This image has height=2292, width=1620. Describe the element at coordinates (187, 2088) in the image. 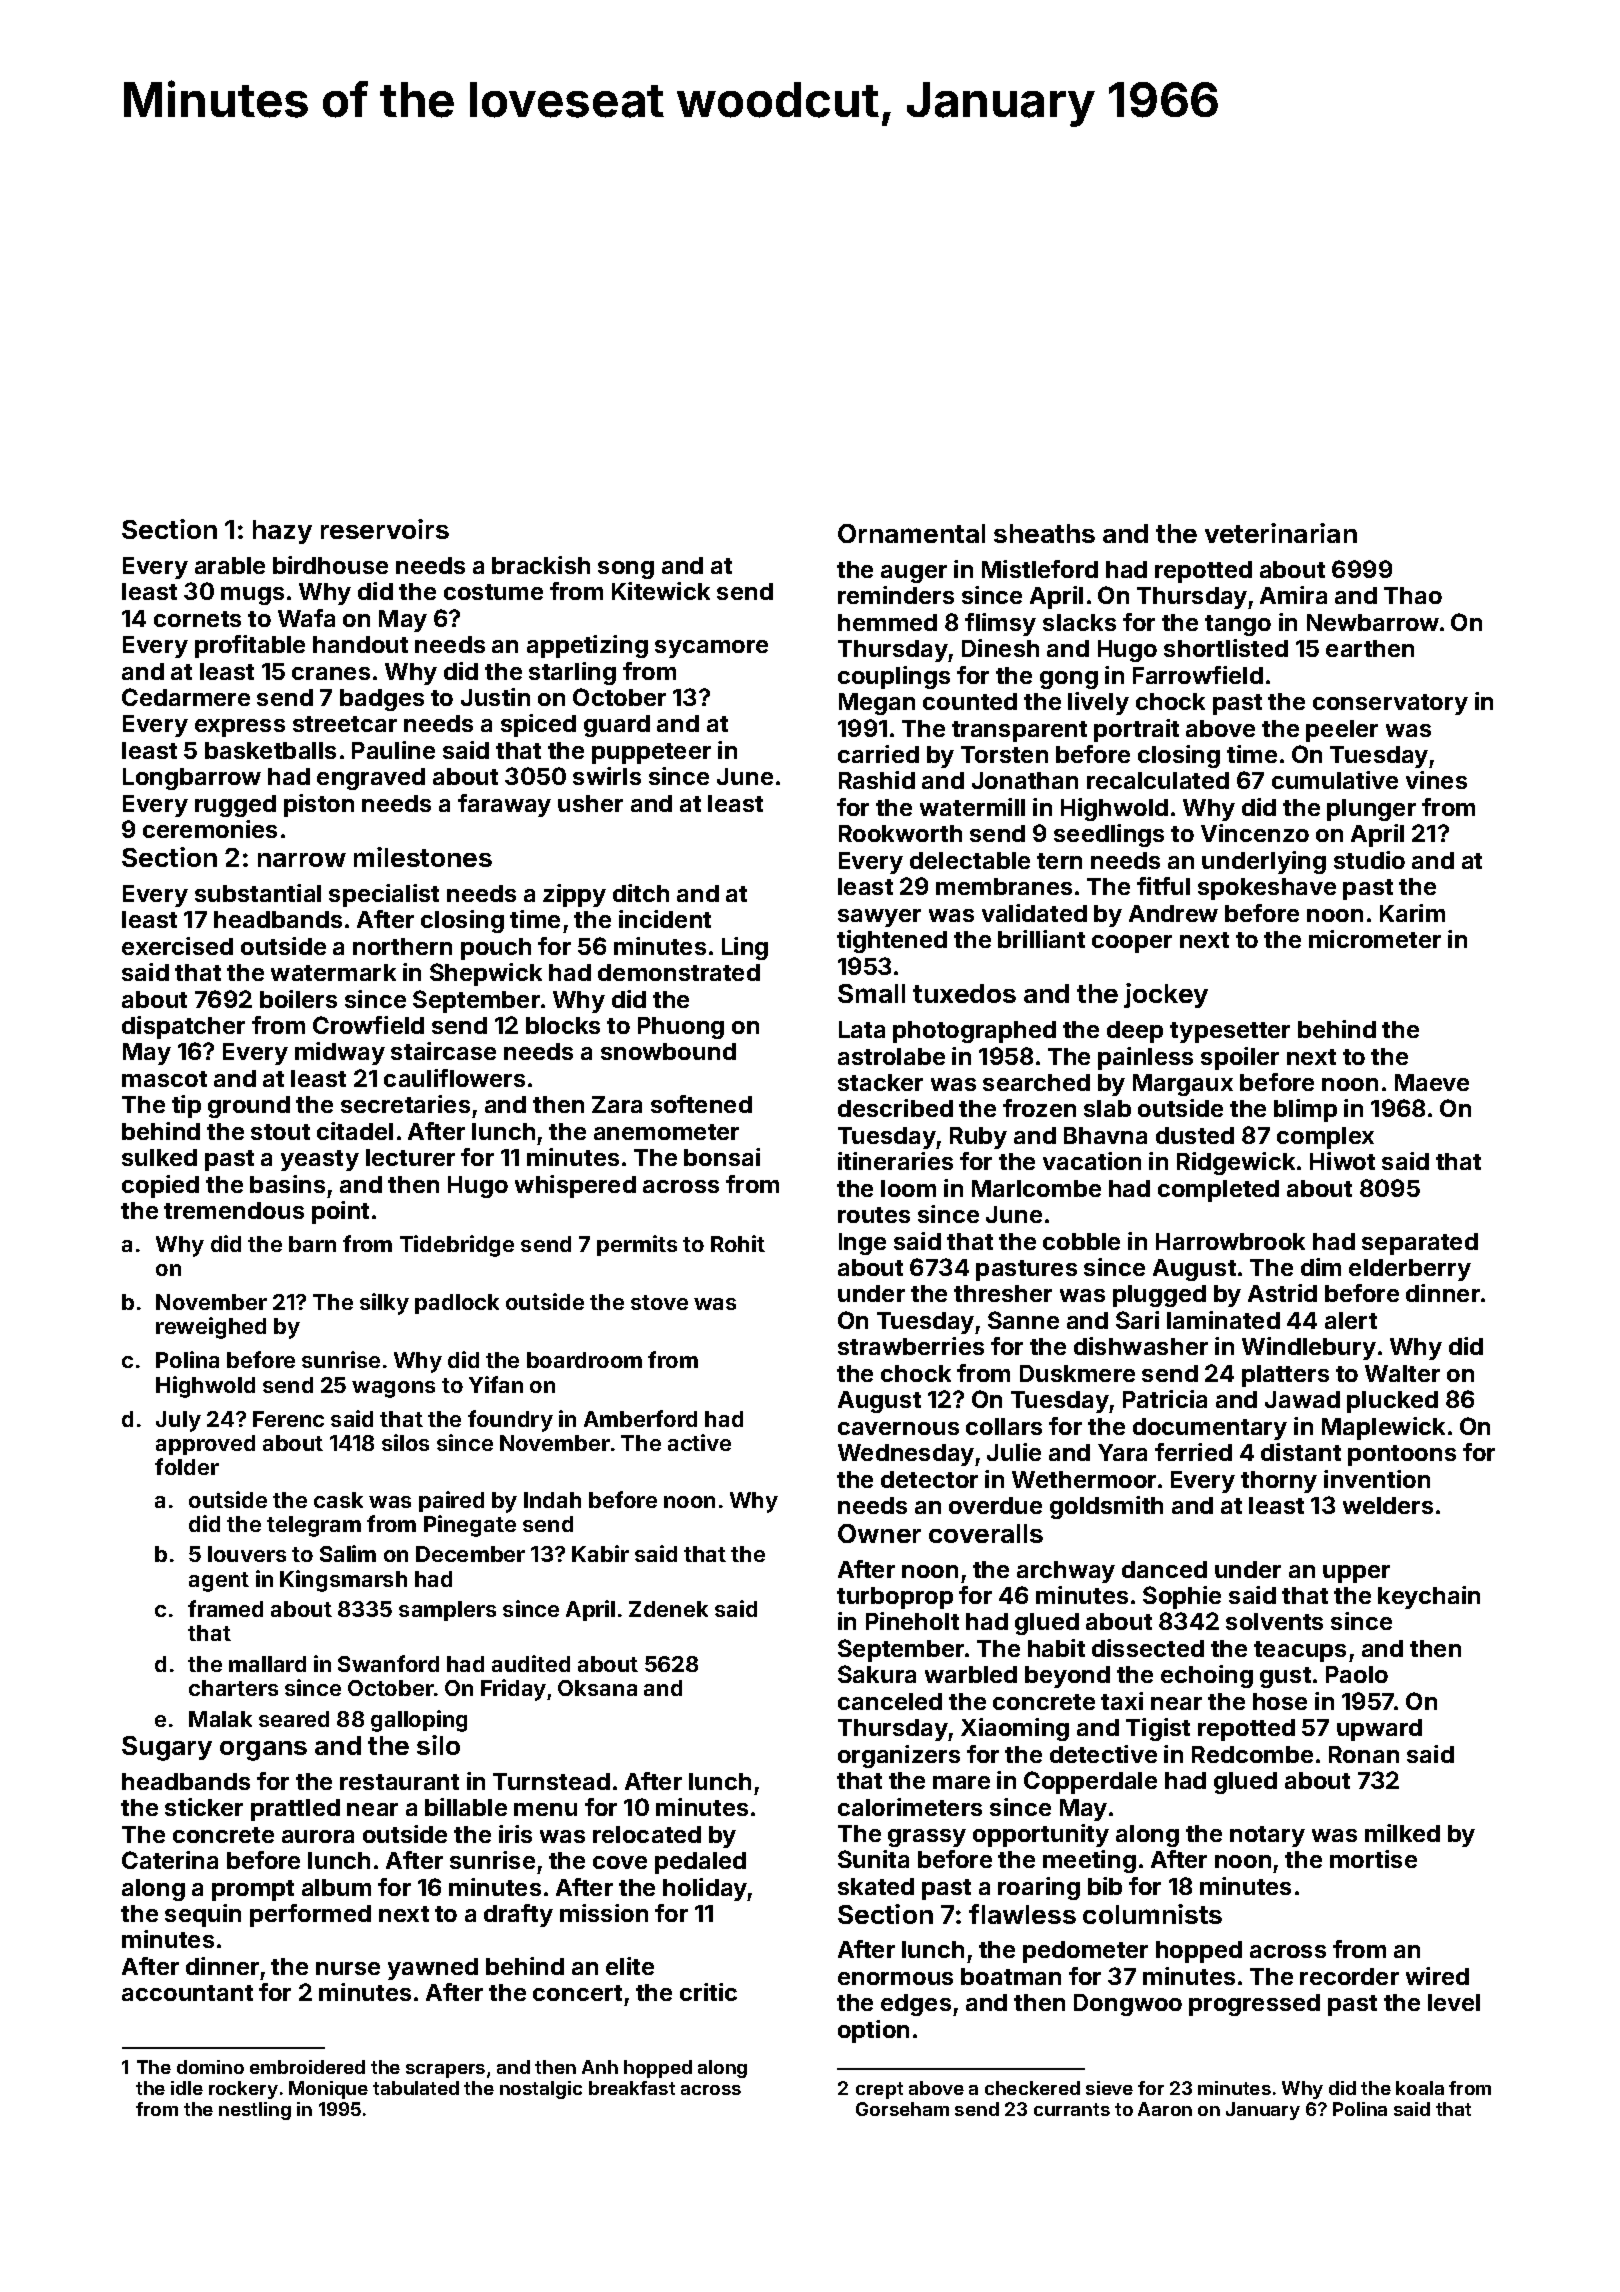

I see `idle` at that location.
